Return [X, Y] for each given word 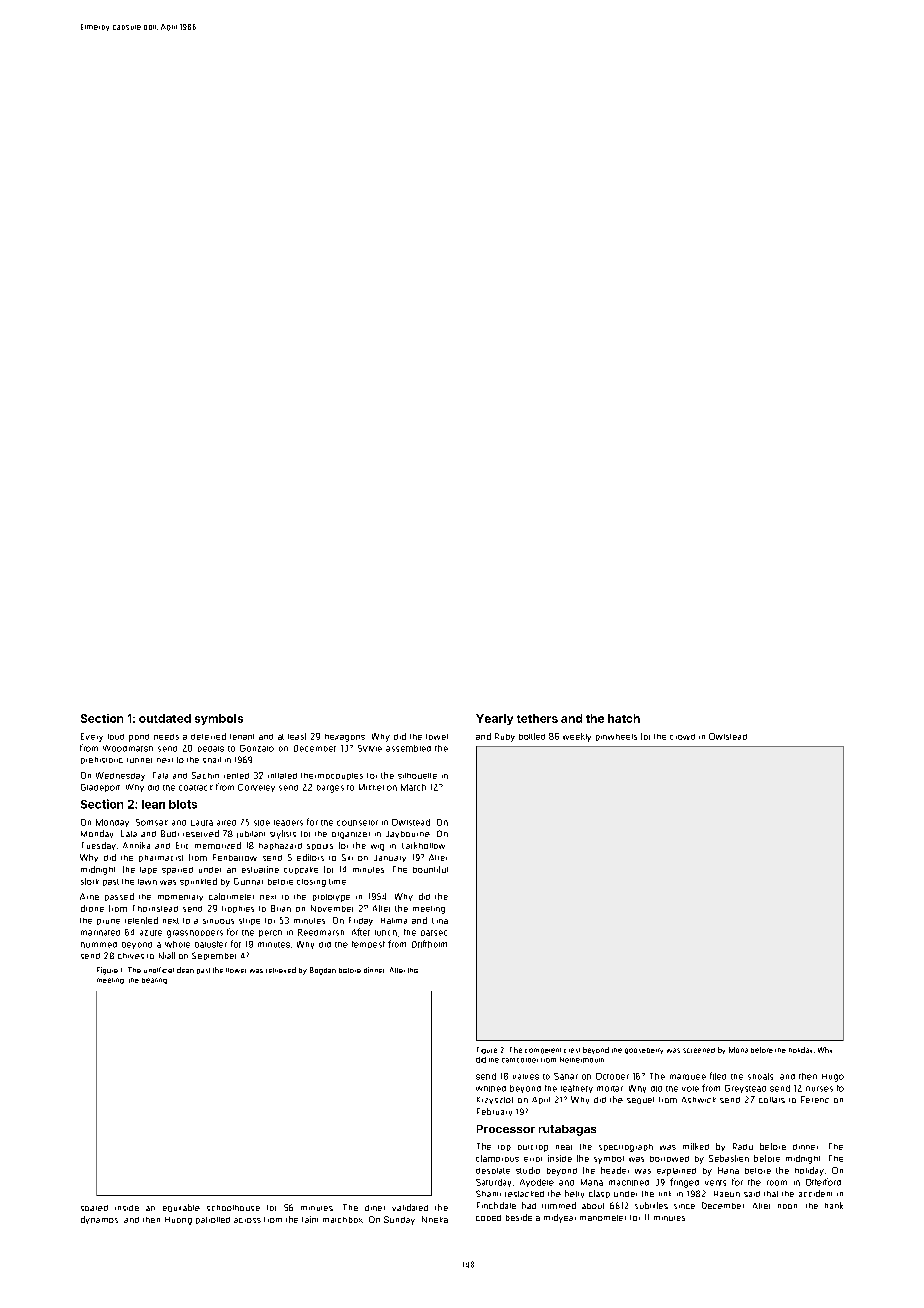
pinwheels [616, 737]
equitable [181, 1208]
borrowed [669, 1159]
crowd [682, 737]
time [337, 882]
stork [90, 881]
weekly [577, 737]
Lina [440, 921]
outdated [165, 718]
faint [310, 1219]
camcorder [520, 1060]
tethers [537, 718]
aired [226, 823]
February [494, 1112]
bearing [154, 981]
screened [699, 1050]
